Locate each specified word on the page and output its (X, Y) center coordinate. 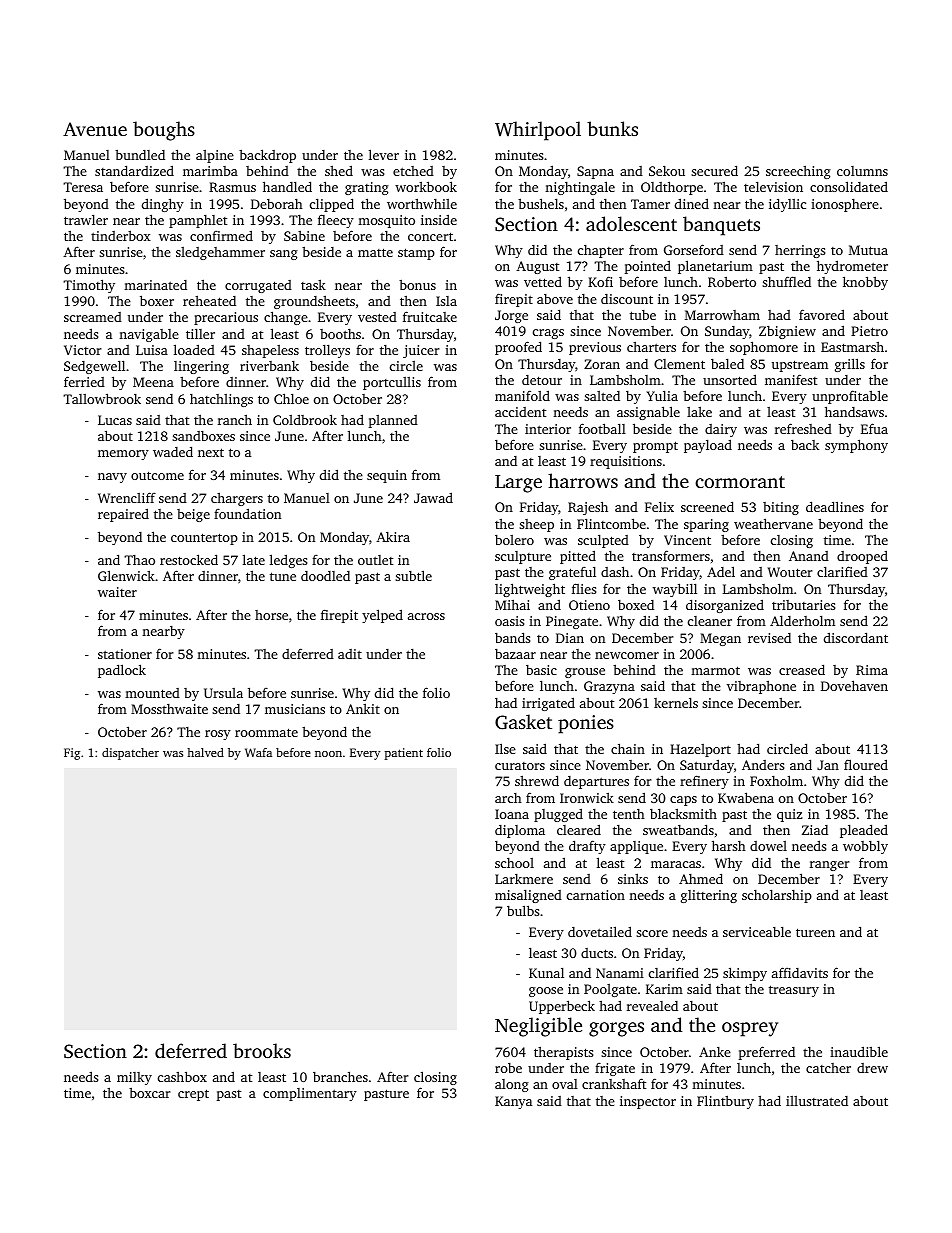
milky (134, 1078)
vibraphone (761, 687)
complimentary (310, 1094)
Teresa (83, 187)
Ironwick (587, 797)
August (537, 267)
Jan (828, 765)
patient (404, 754)
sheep (536, 525)
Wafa (258, 752)
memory (123, 455)
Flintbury (725, 1102)
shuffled (786, 281)
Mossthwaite (169, 709)
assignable (648, 413)
